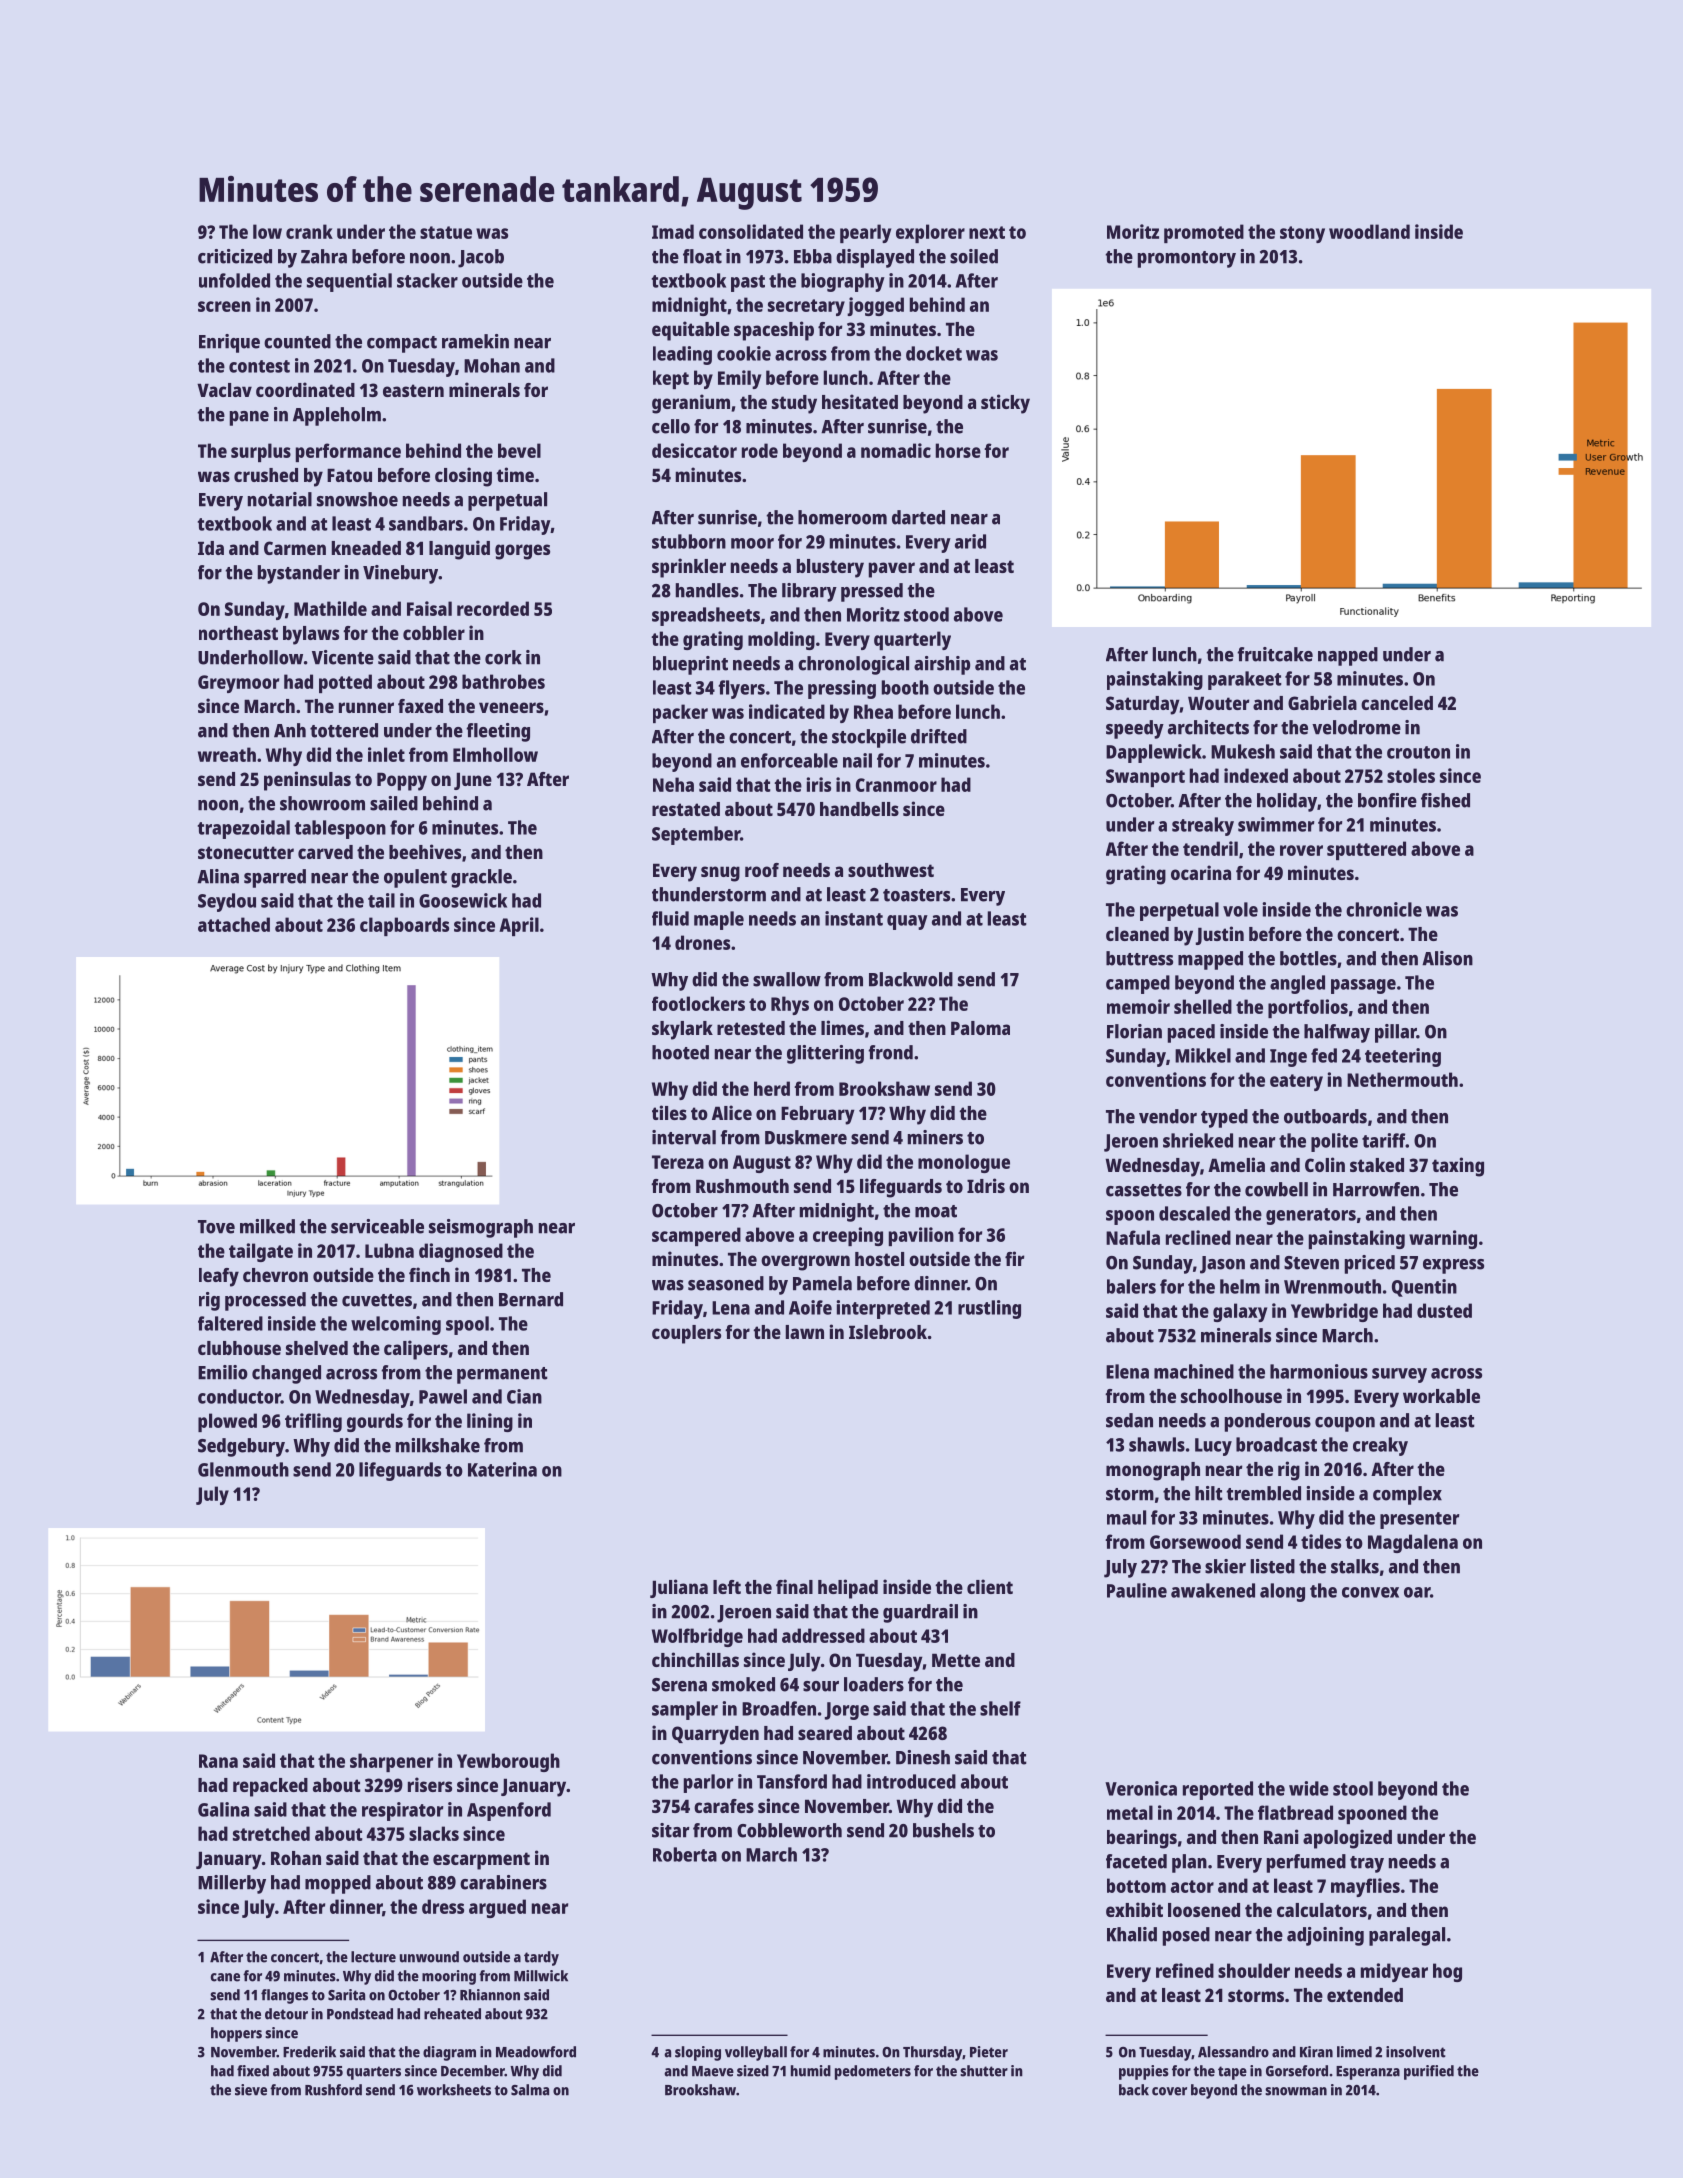  I want to click on desiccator, so click(694, 450).
